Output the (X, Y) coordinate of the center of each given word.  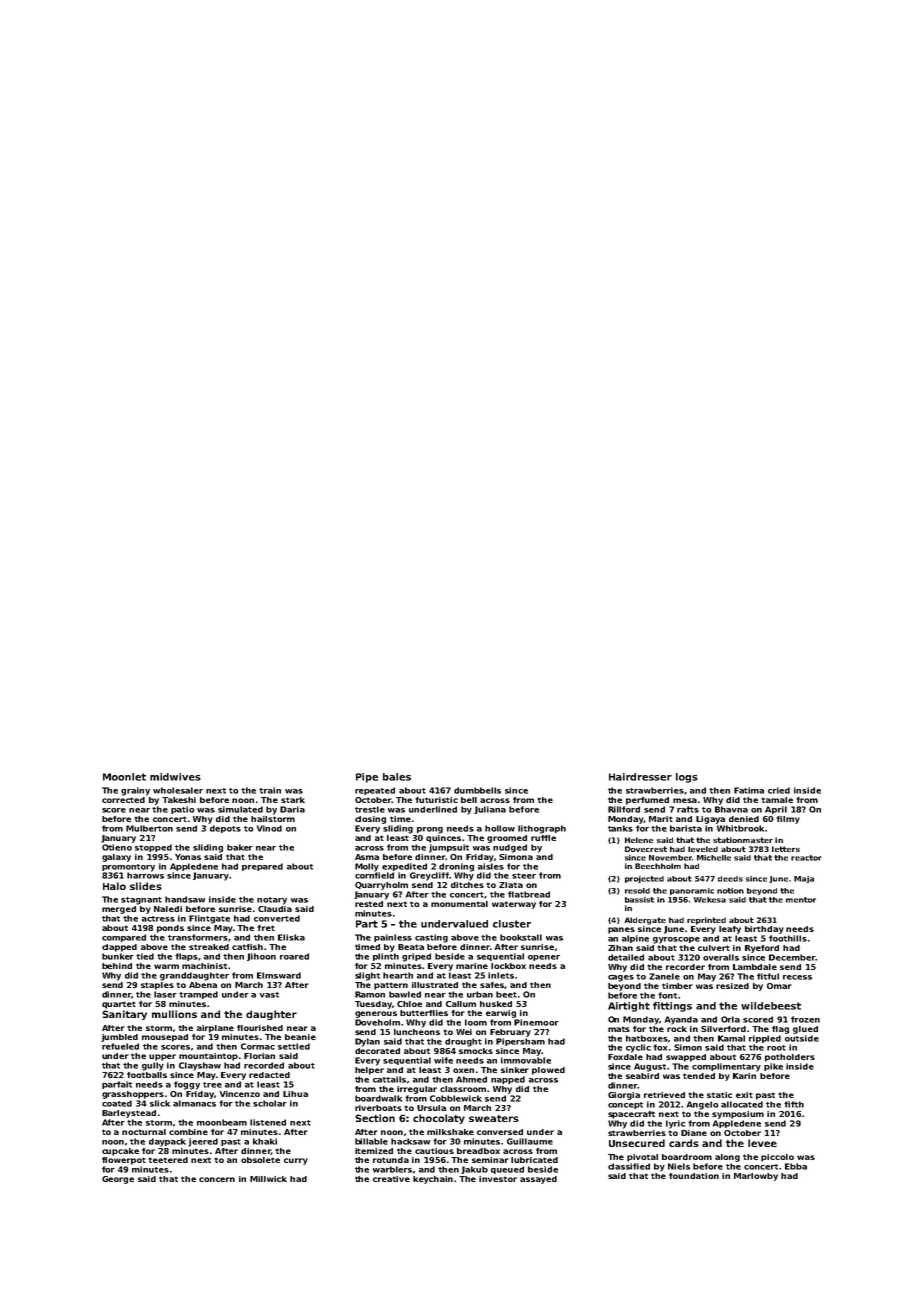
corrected (123, 800)
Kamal (731, 1038)
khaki (265, 1141)
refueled (120, 1046)
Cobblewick (456, 1098)
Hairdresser (640, 777)
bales (397, 777)
